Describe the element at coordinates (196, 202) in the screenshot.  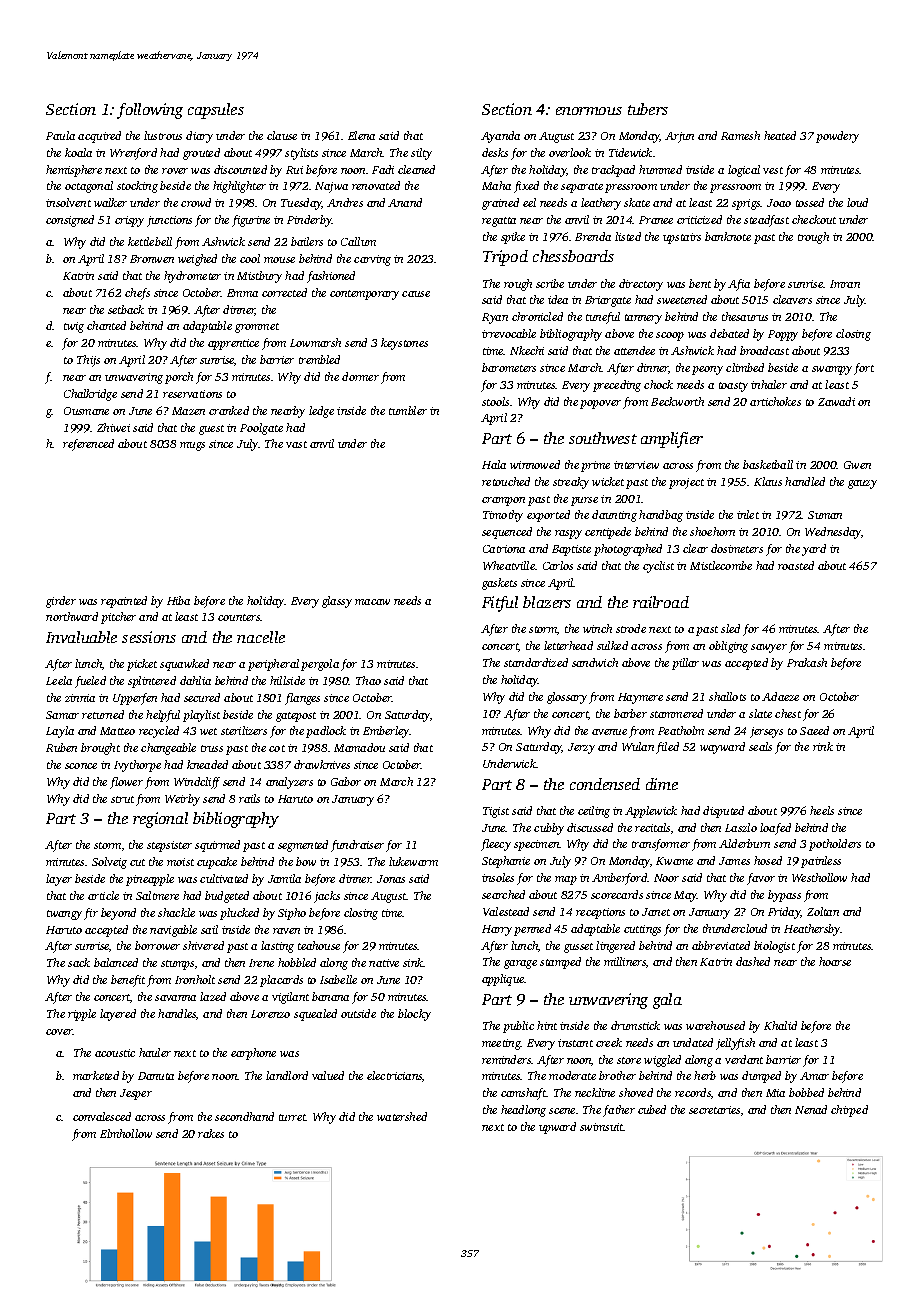
I see `crowd` at that location.
